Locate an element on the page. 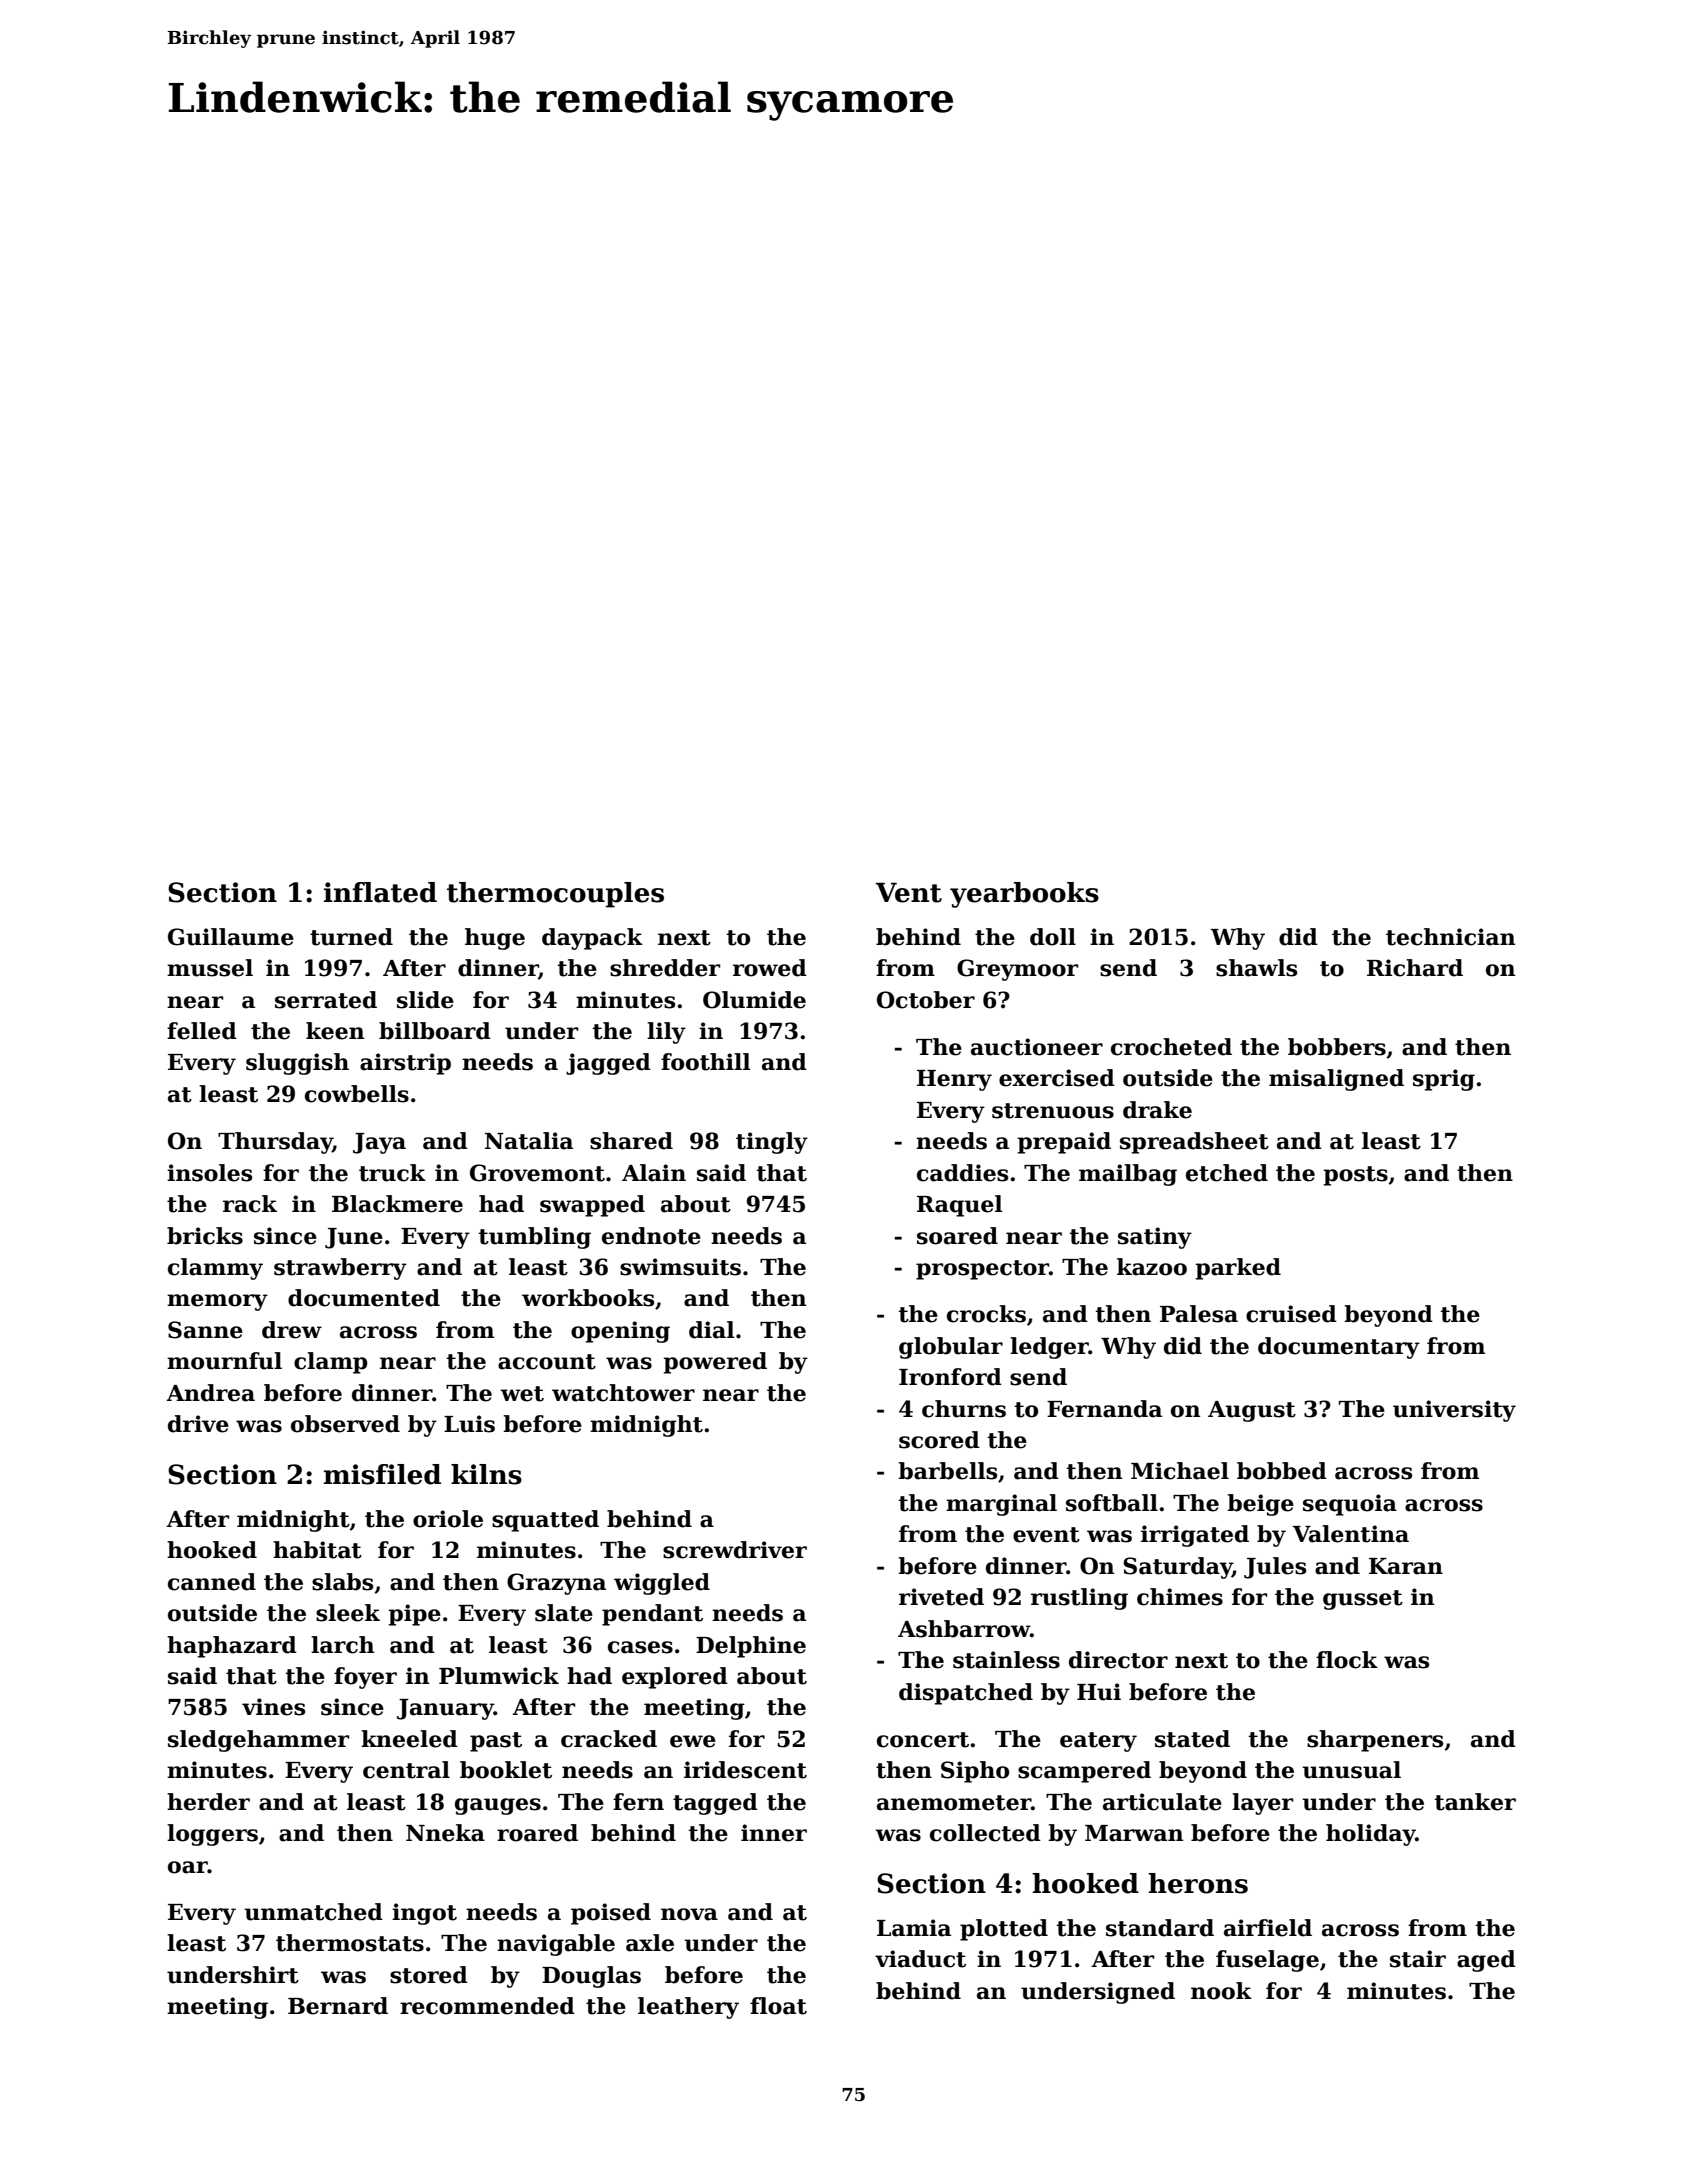 The width and height of the document is (1683, 2178). caddies is located at coordinates (962, 1173).
